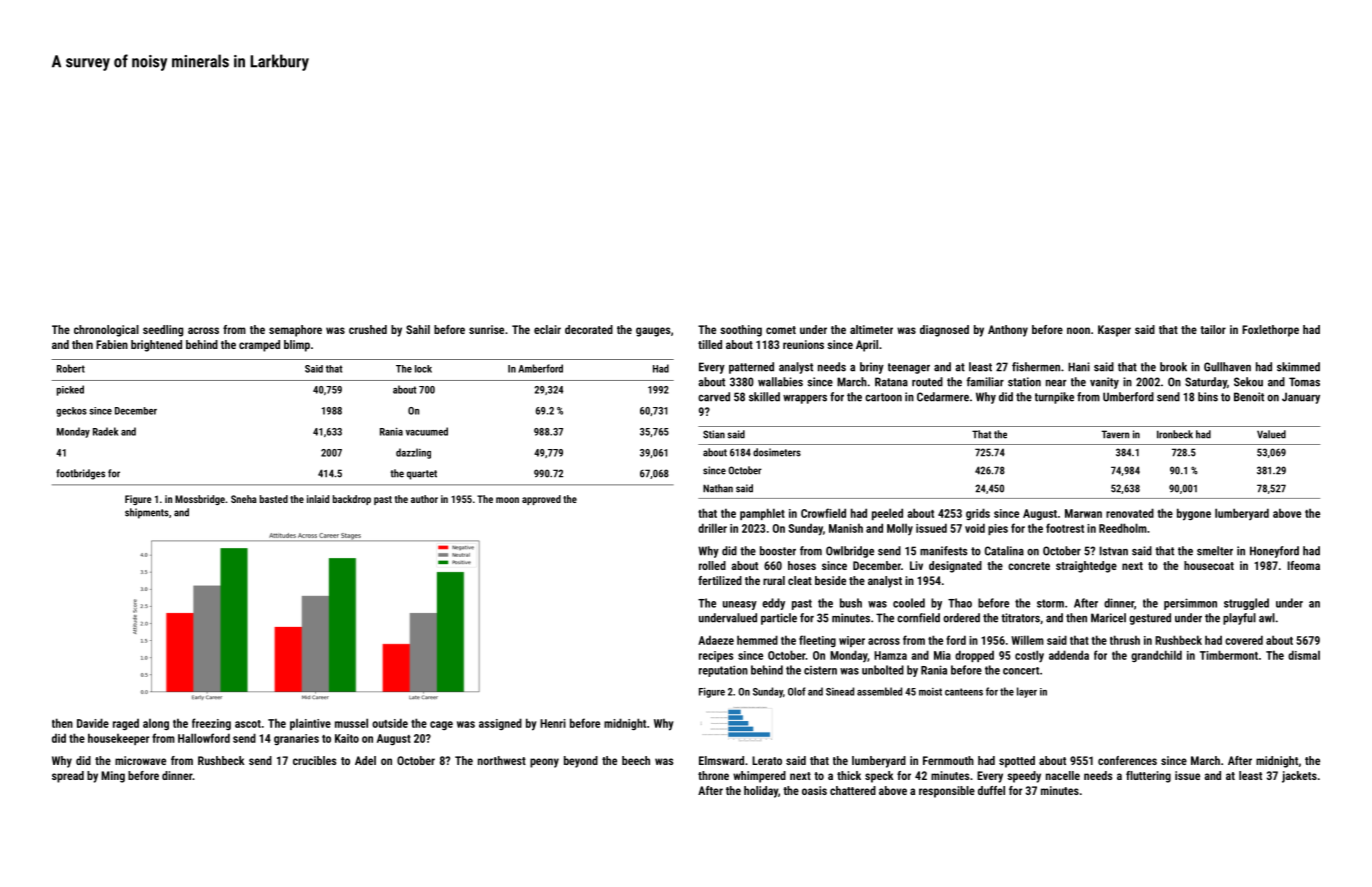 Image resolution: width=1372 pixels, height=887 pixels. What do you see at coordinates (1027, 692) in the screenshot?
I see `layer` at bounding box center [1027, 692].
